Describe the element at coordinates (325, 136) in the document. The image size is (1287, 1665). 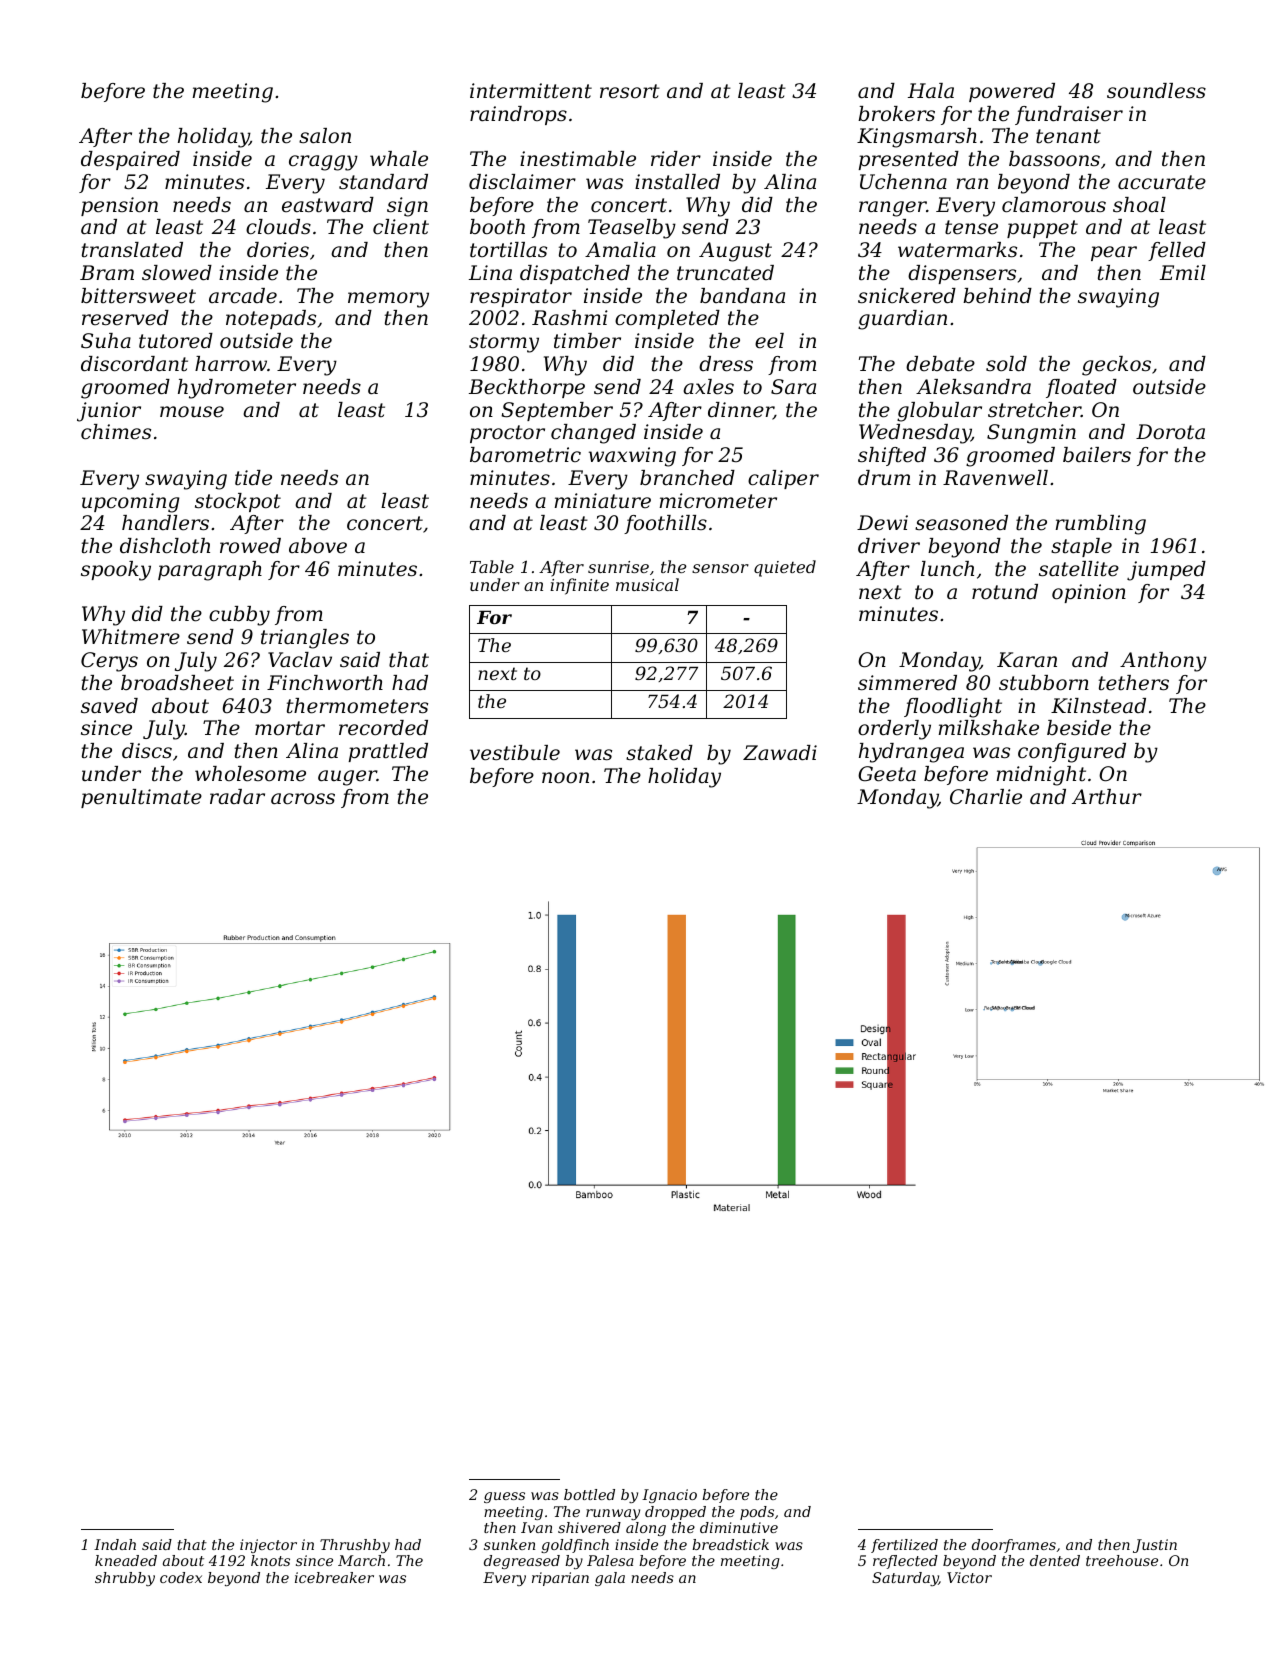
I see `salon` at that location.
